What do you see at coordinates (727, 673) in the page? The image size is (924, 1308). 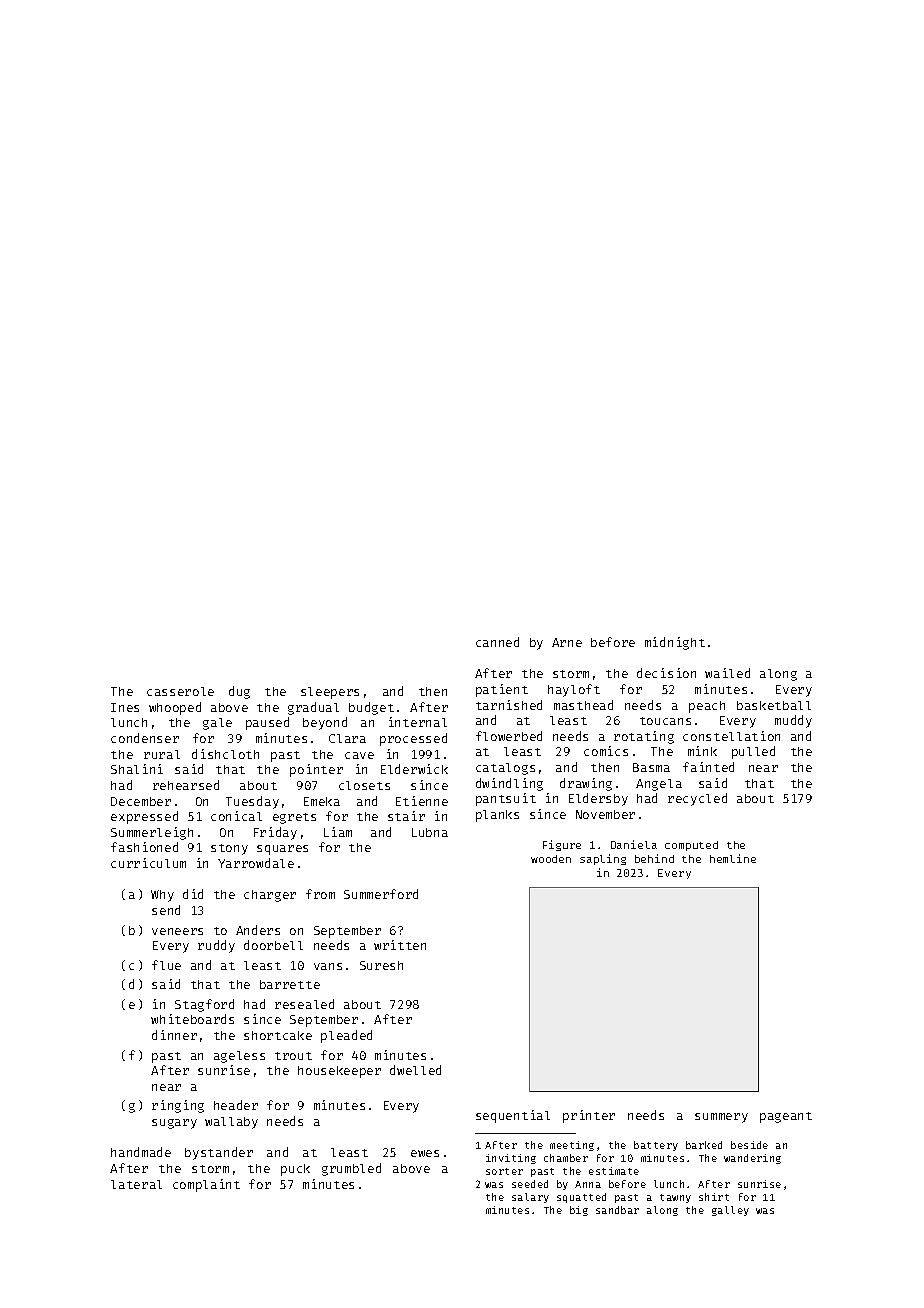 I see `wailed` at bounding box center [727, 673].
